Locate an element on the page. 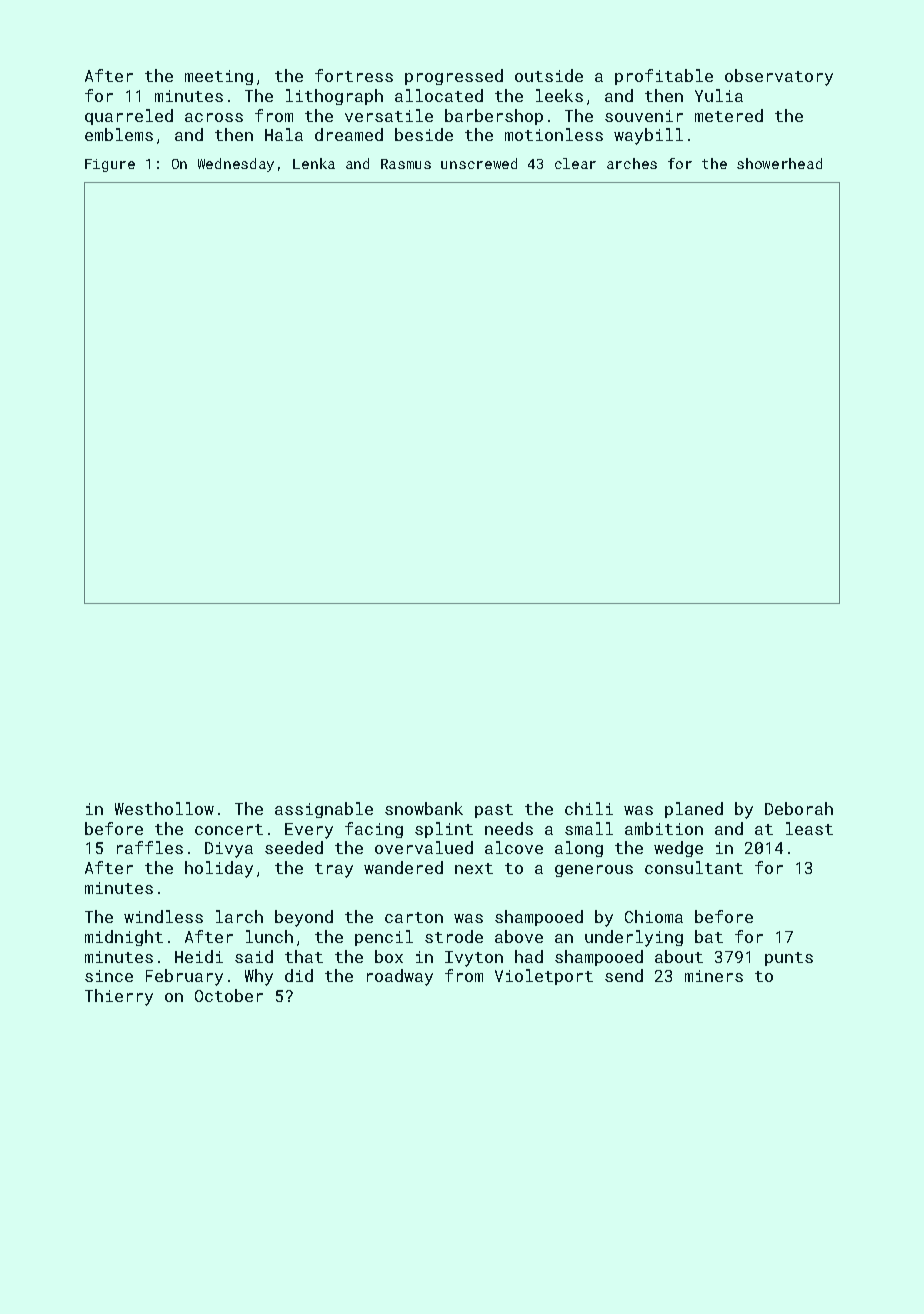 This image has height=1314, width=924. chili is located at coordinates (589, 808).
